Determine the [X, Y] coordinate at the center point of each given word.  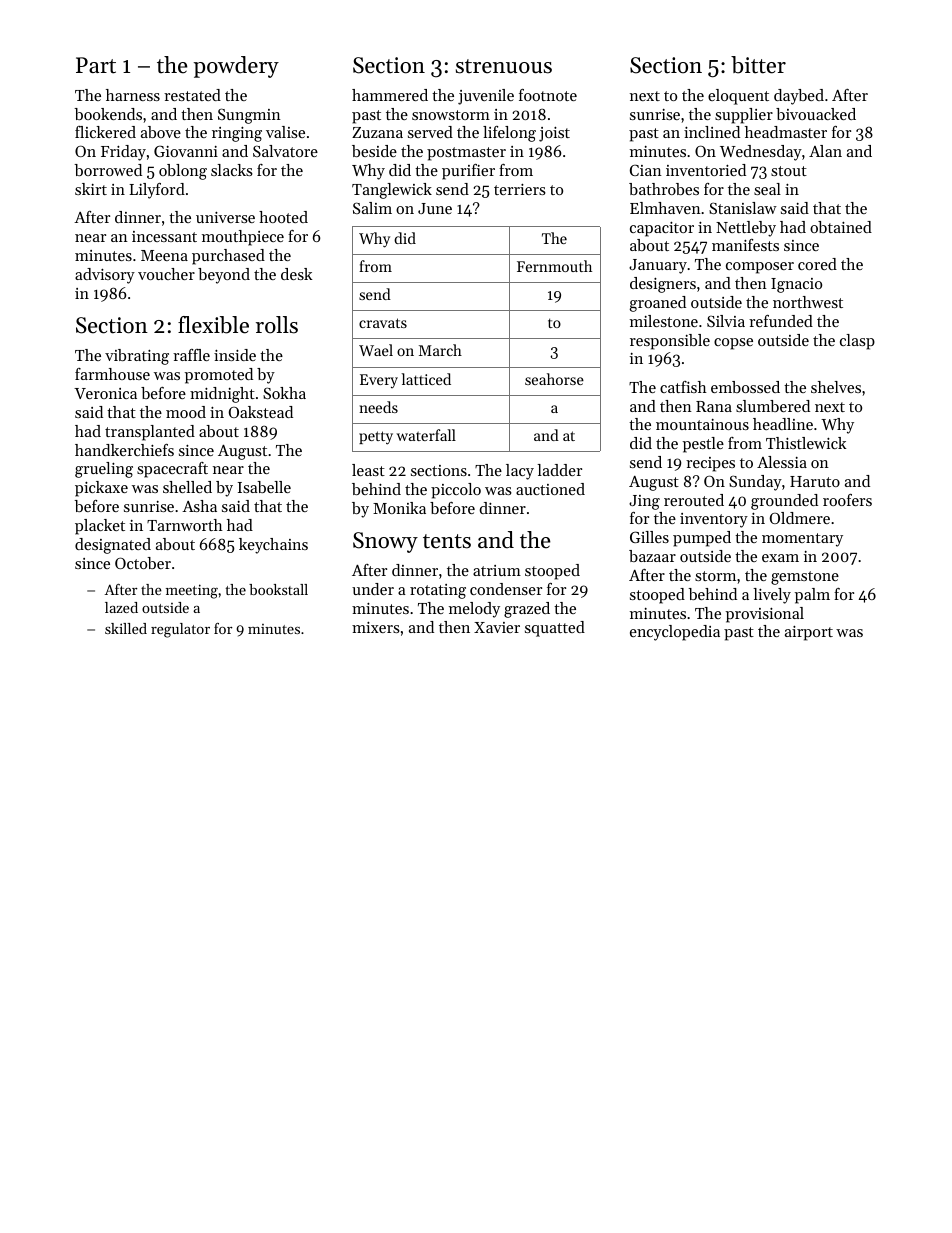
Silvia [726, 321]
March [440, 350]
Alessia [782, 462]
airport [809, 633]
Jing [644, 502]
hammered [390, 95]
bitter [758, 65]
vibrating [137, 357]
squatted [555, 629]
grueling [104, 470]
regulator [180, 630]
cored [817, 264]
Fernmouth [554, 266]
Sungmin [249, 116]
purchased [228, 257]
